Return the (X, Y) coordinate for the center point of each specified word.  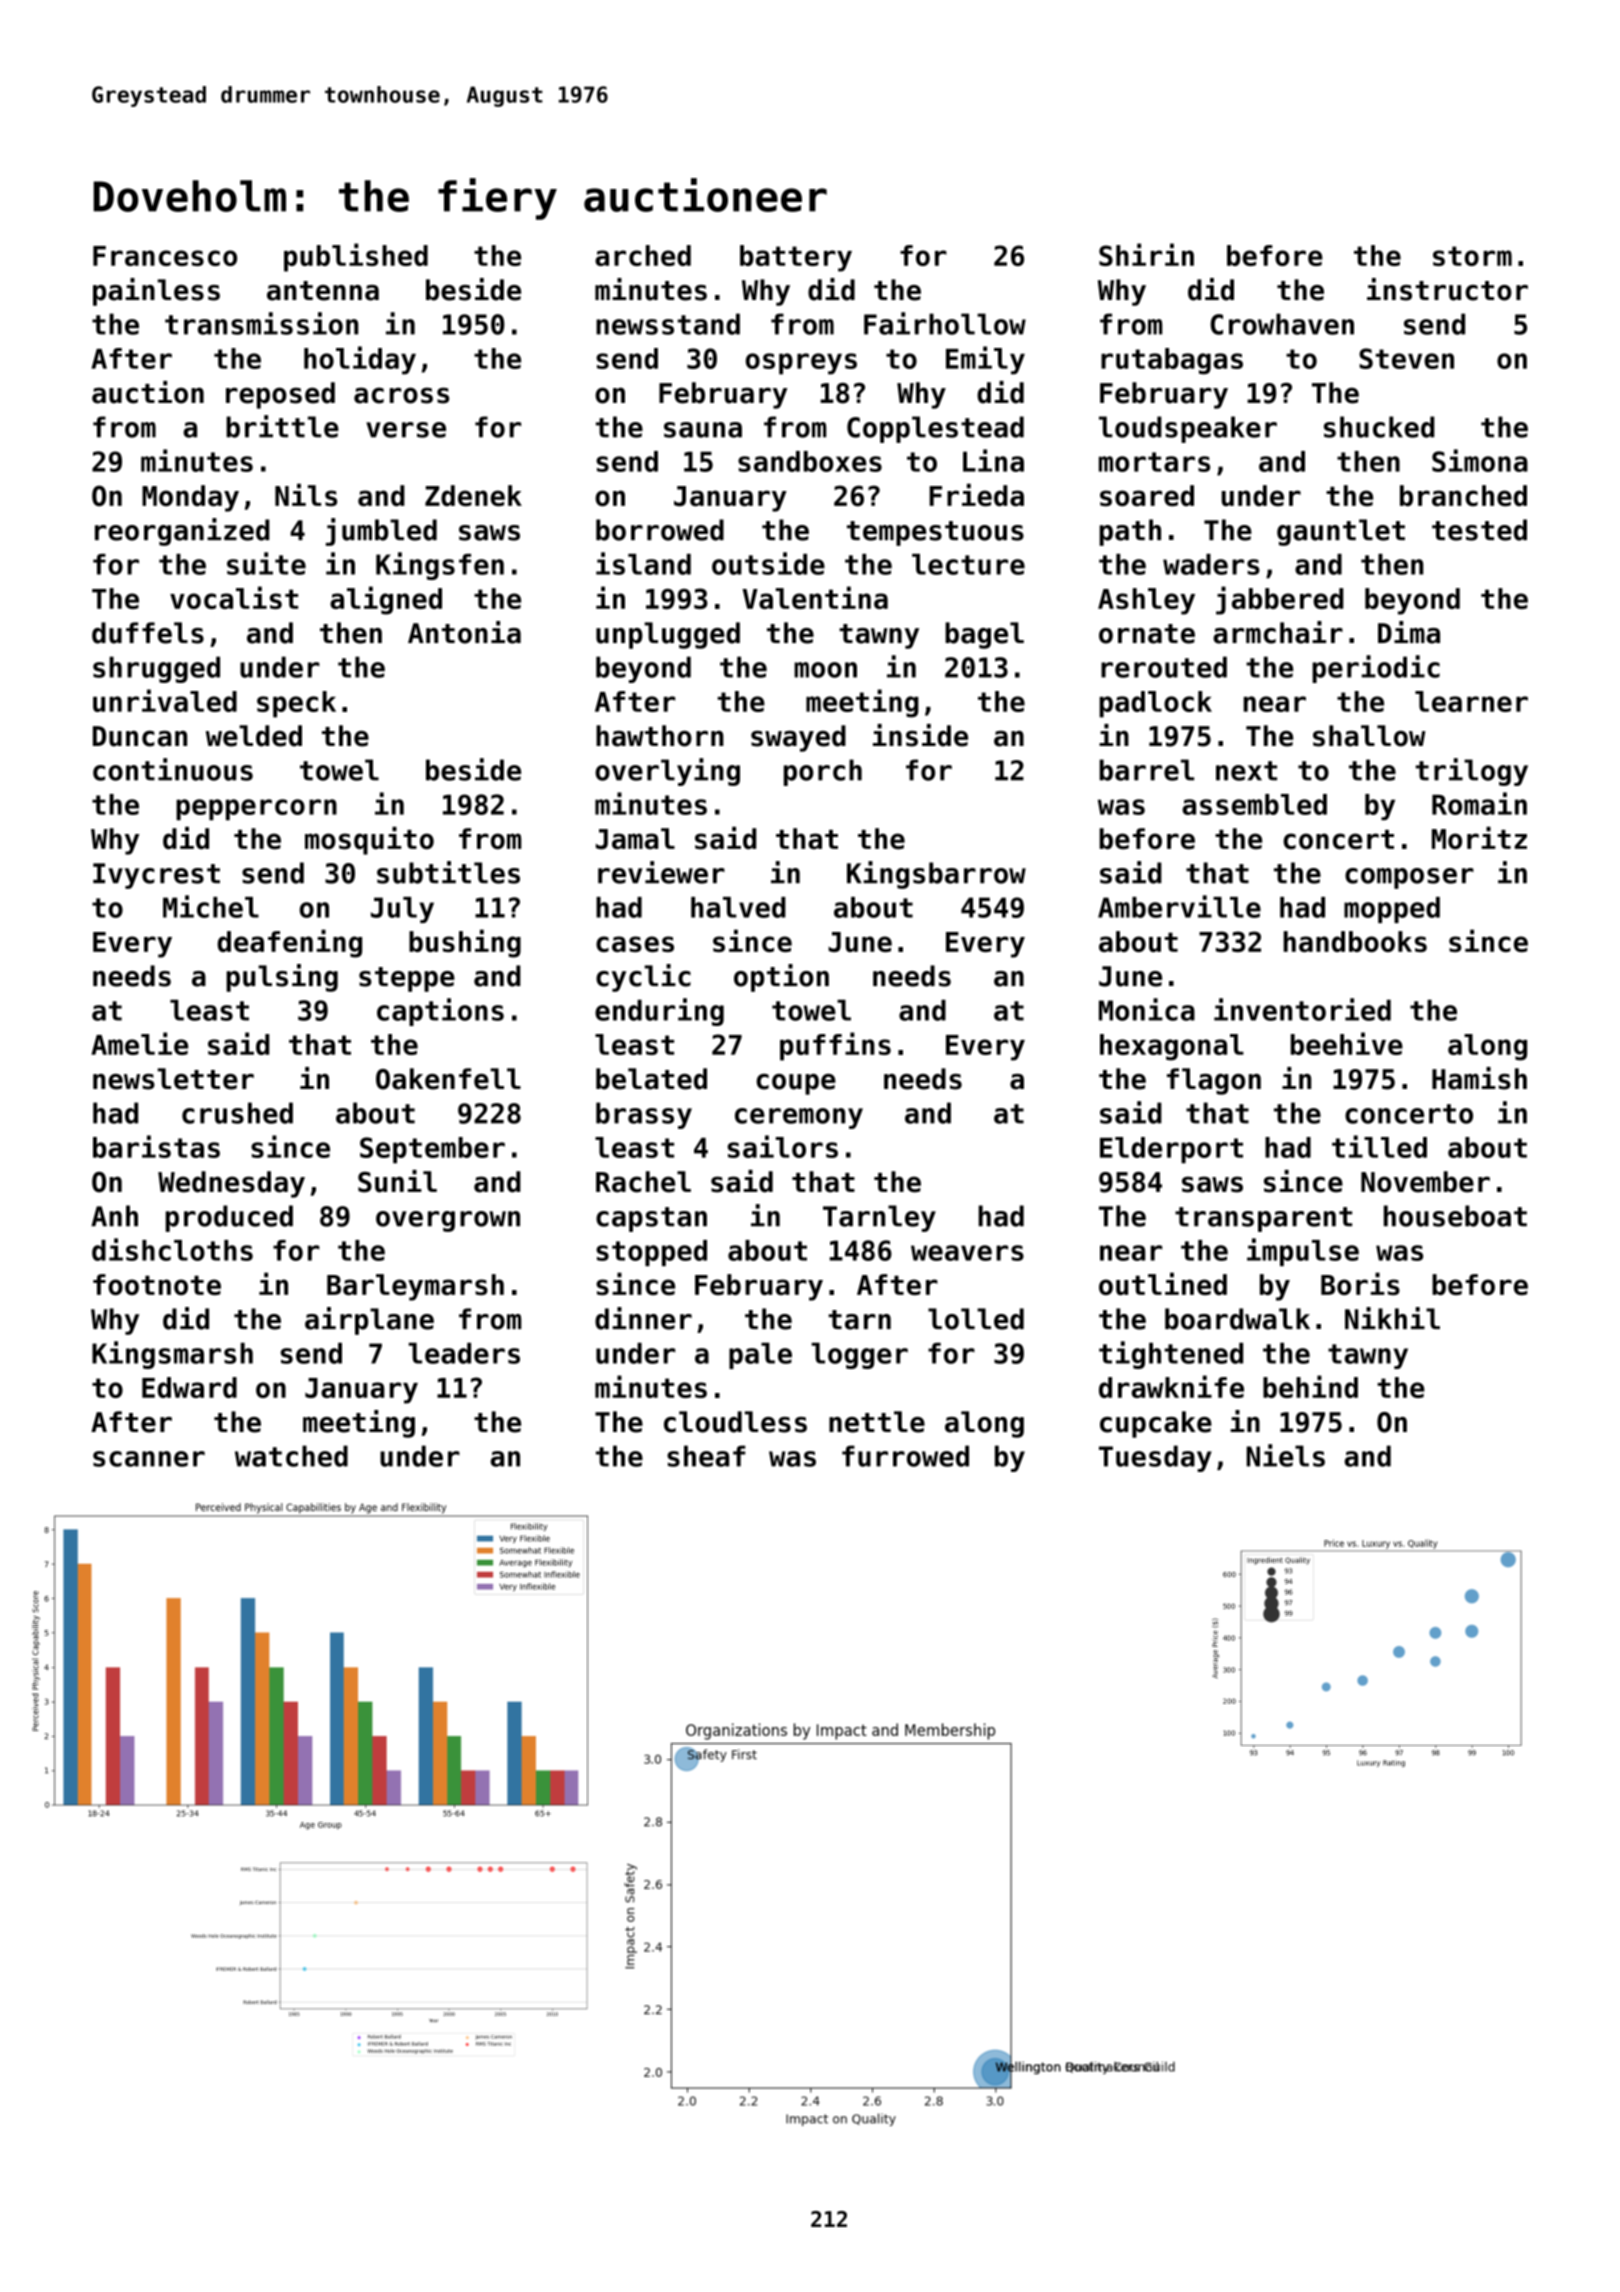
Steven (1406, 358)
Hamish (1479, 1078)
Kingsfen (440, 566)
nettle (877, 1422)
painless (156, 292)
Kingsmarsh (172, 1355)
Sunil (397, 1181)
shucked (1379, 427)
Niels (1286, 1455)
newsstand (668, 324)
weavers (967, 1253)
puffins (835, 1046)
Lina (993, 460)
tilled (1379, 1146)
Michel (211, 906)
